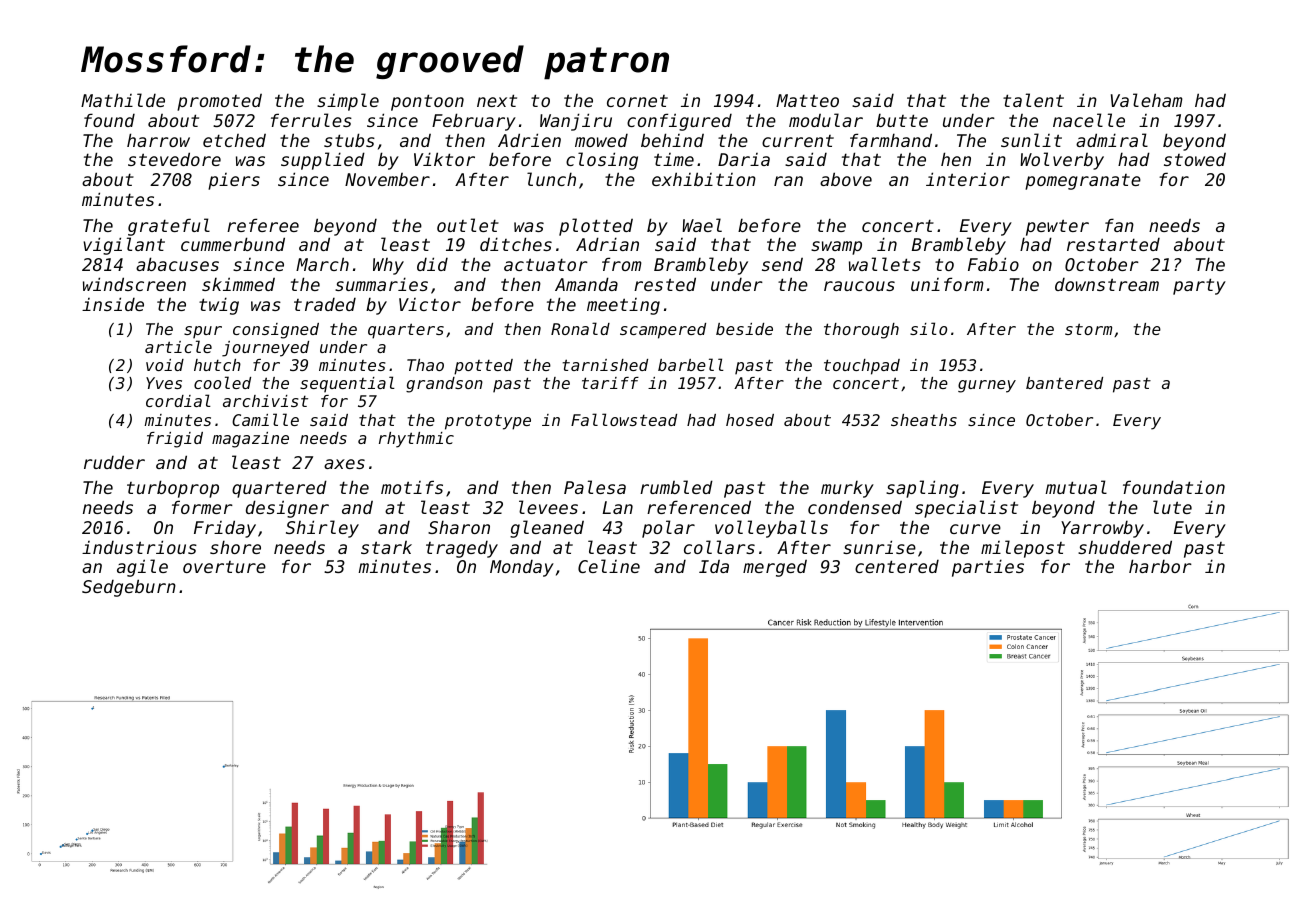 This document has height=924, width=1308. I want to click on agile, so click(142, 568).
